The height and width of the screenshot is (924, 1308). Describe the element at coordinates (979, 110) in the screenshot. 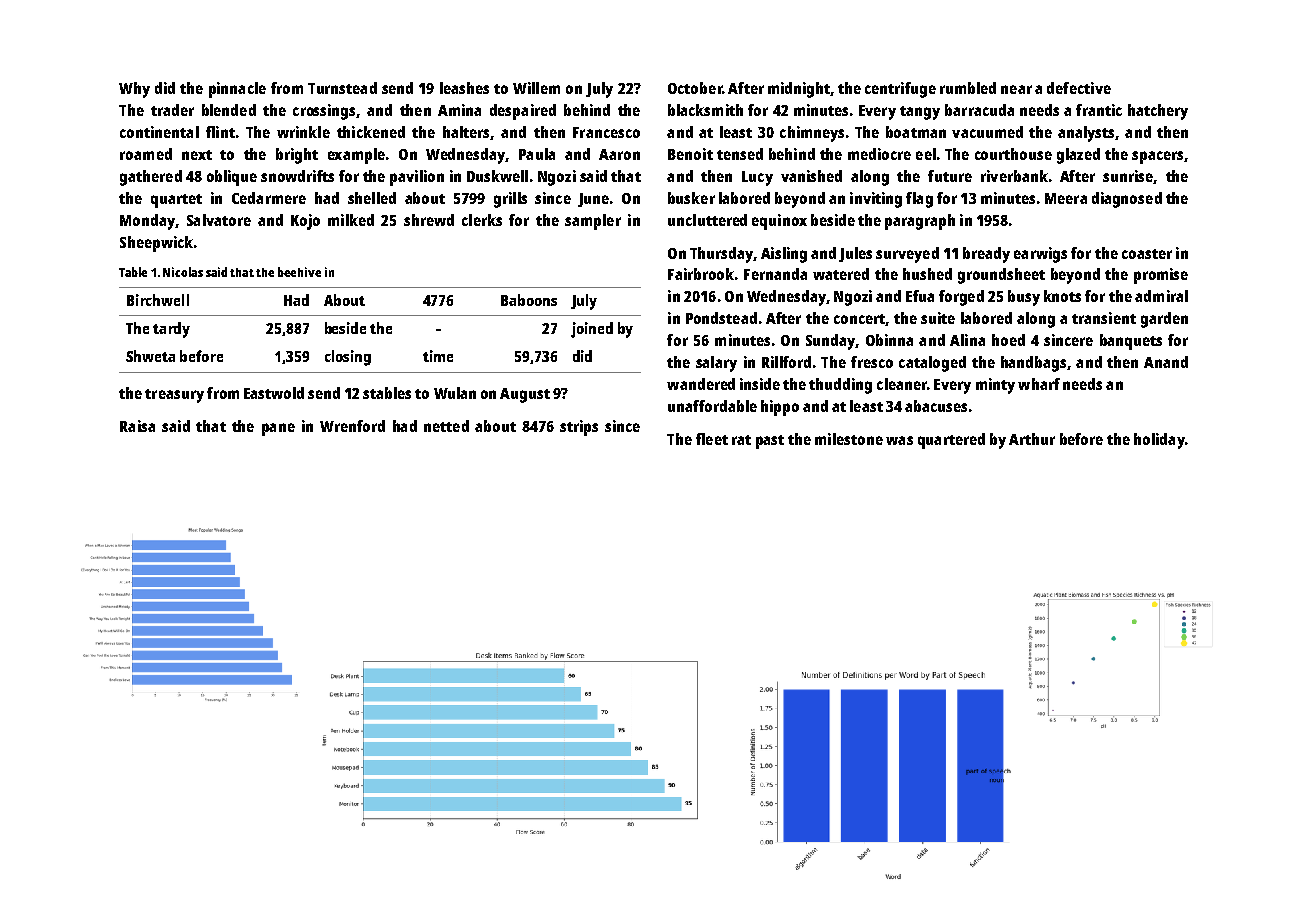

I see `barracuda` at that location.
